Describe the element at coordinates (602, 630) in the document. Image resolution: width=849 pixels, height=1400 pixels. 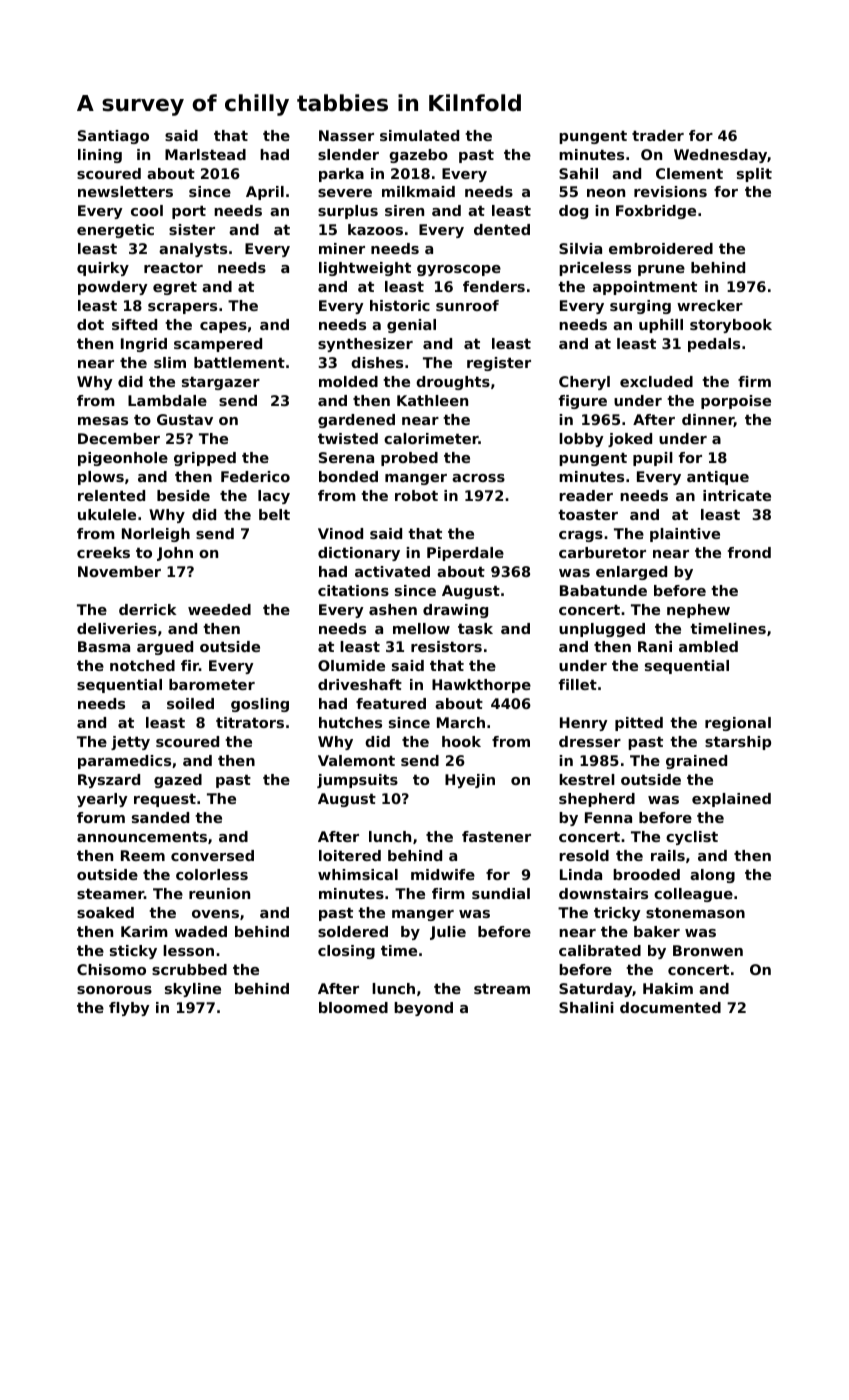
I see `unplugged` at that location.
